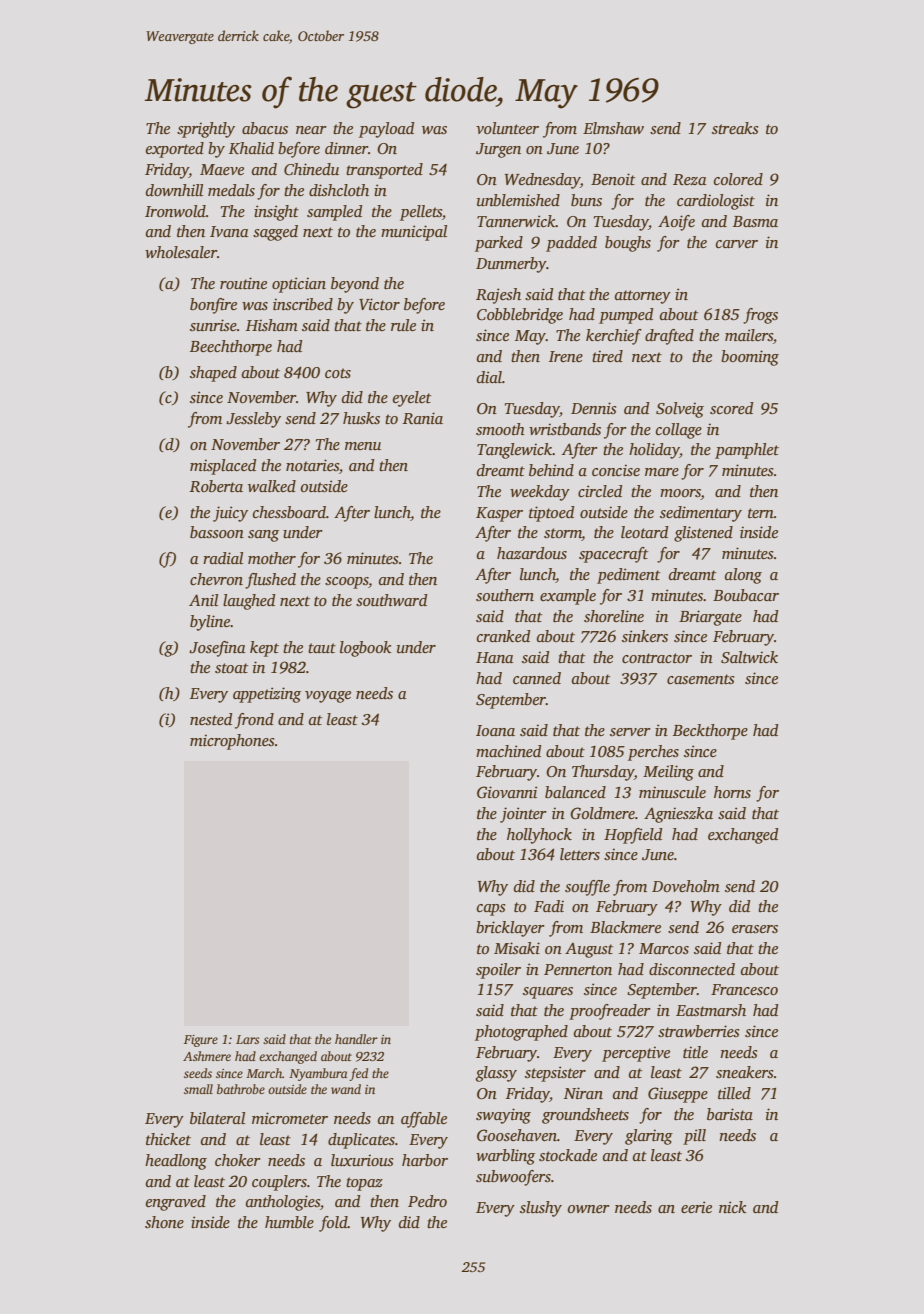  Describe the element at coordinates (198, 1073) in the document. I see `seeds` at that location.
